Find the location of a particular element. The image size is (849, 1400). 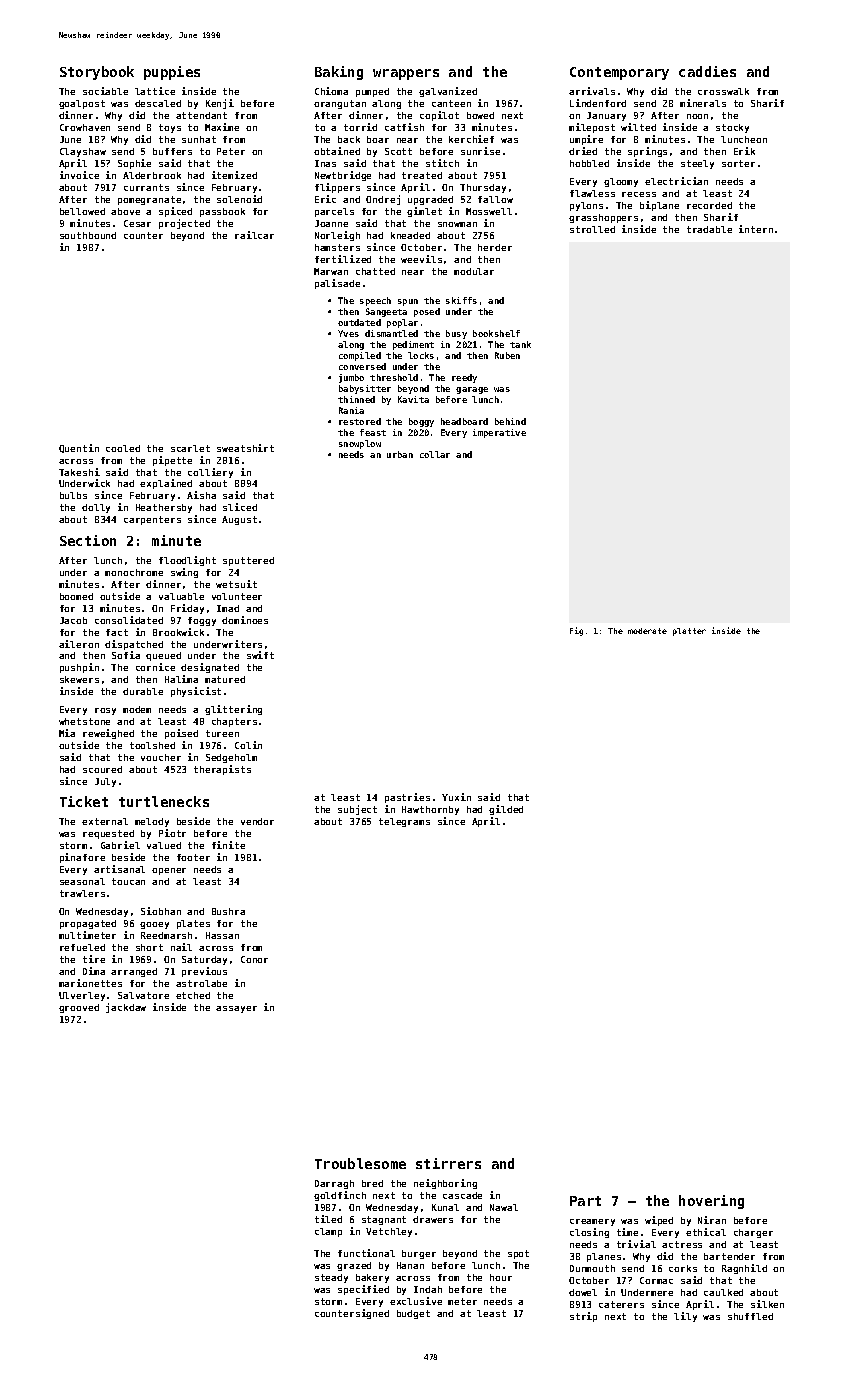

hovering is located at coordinates (711, 1202).
